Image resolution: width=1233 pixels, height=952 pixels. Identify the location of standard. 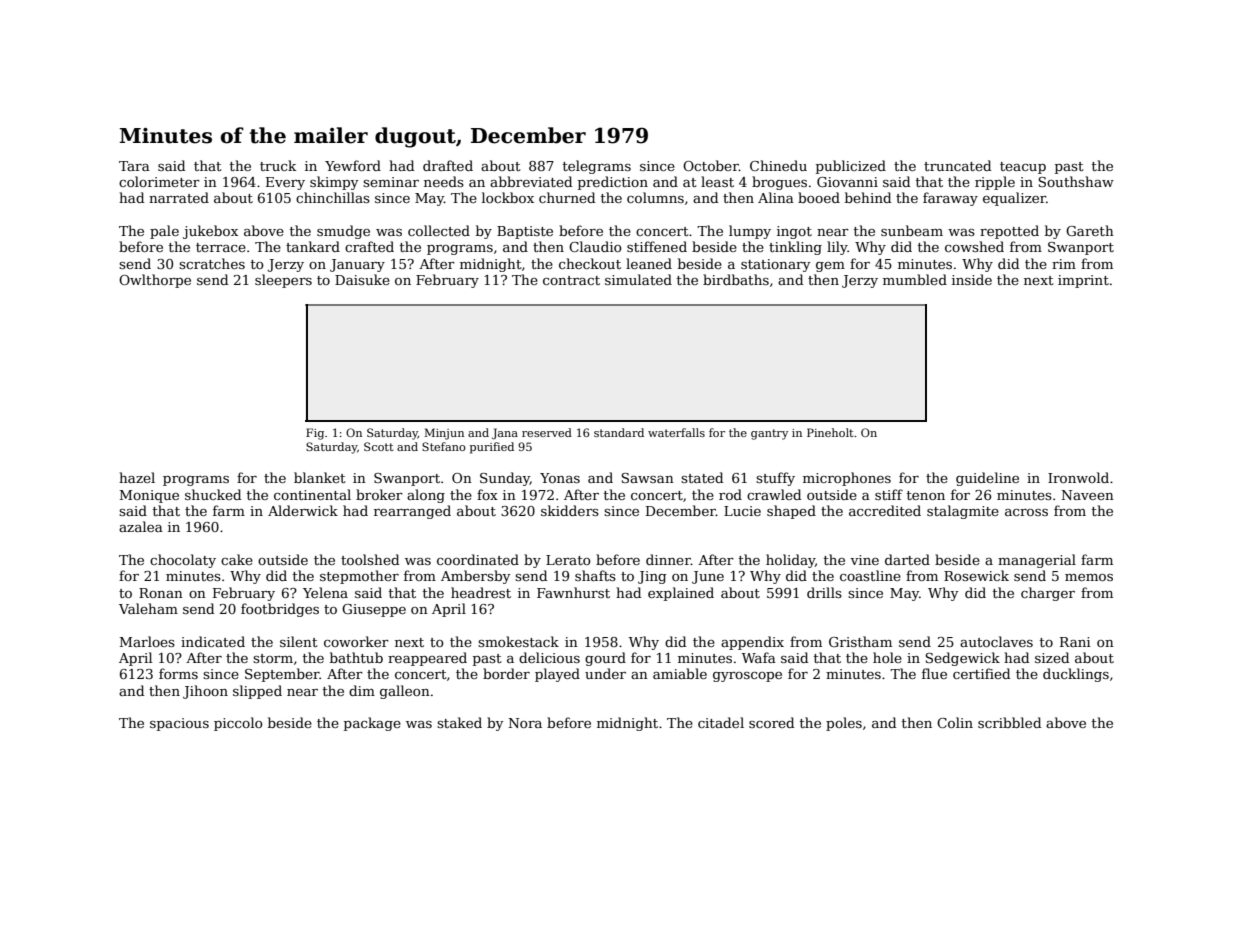
(619, 432).
